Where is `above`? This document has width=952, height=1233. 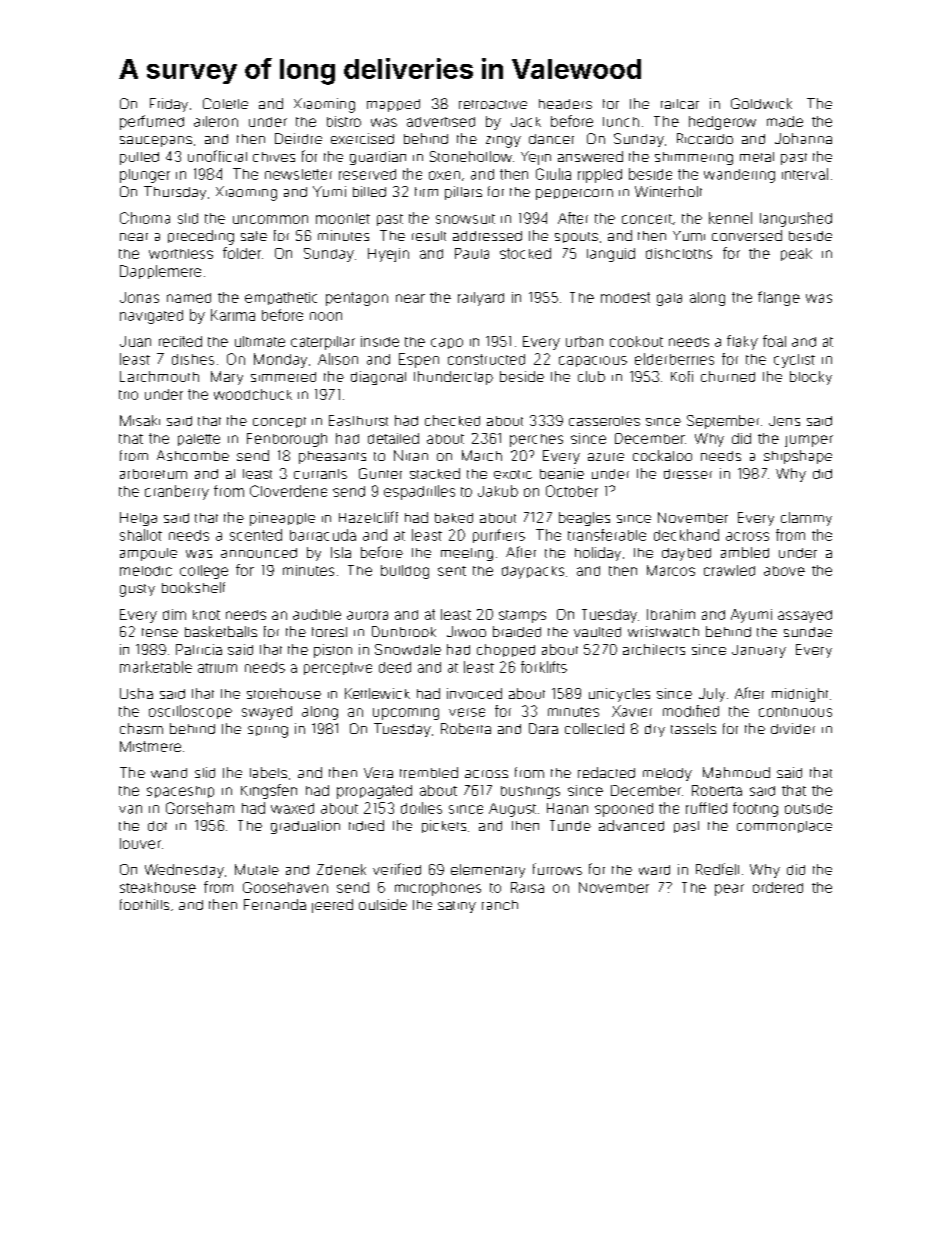
above is located at coordinates (784, 571).
